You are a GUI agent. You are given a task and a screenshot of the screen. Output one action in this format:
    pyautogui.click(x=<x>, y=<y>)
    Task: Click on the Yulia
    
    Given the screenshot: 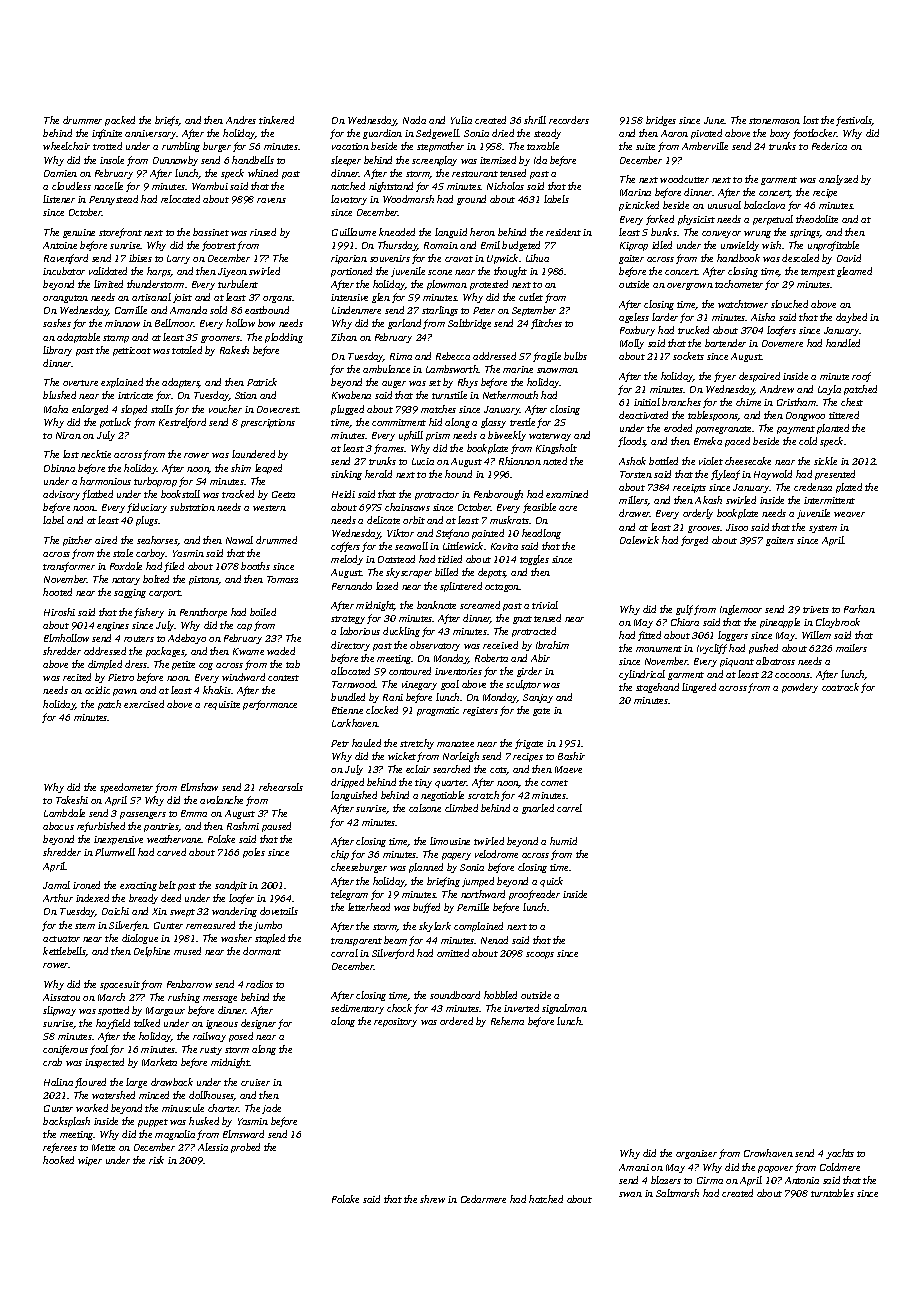 What is the action you would take?
    pyautogui.click(x=461, y=120)
